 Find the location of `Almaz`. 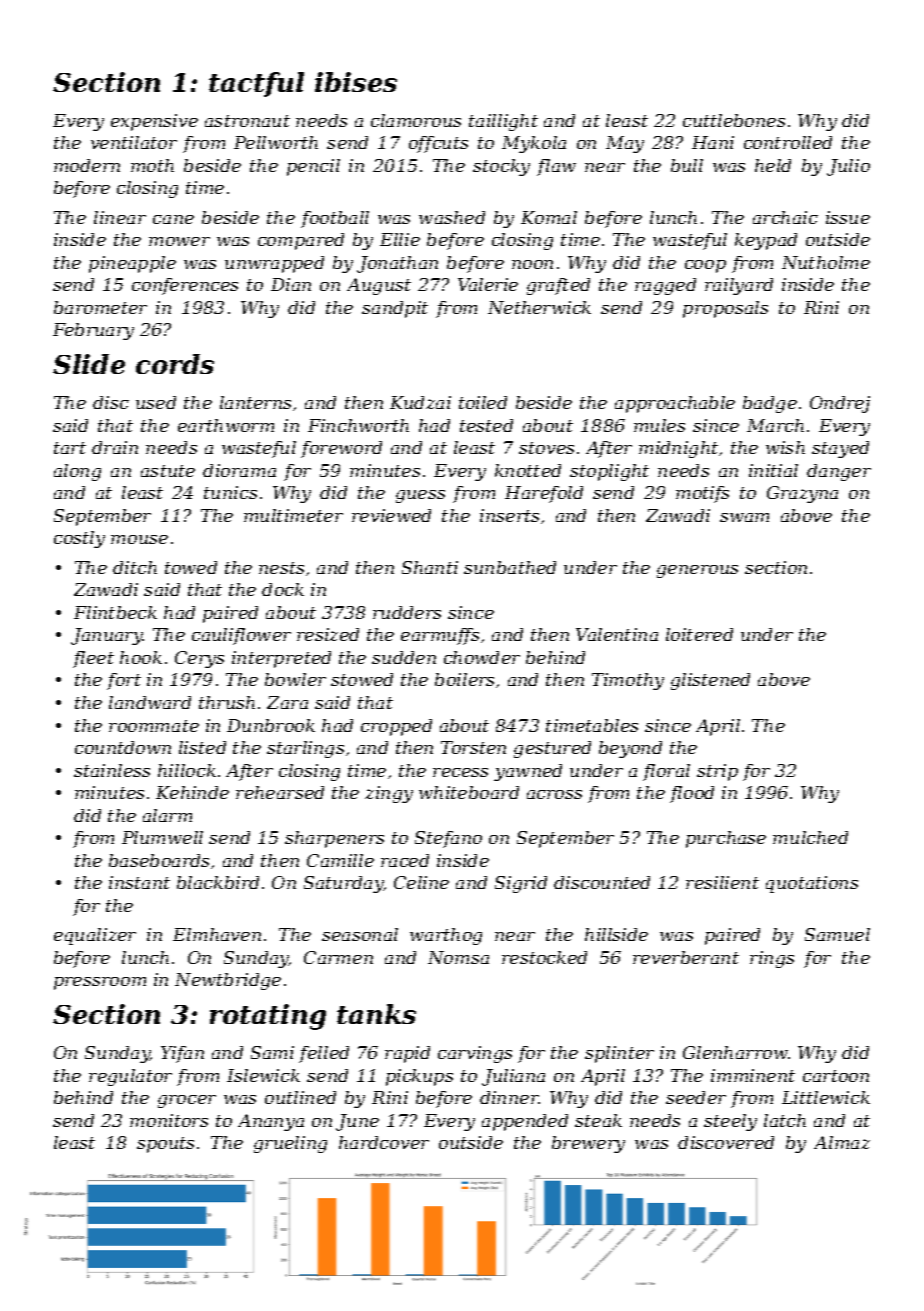

Almaz is located at coordinates (842, 1142).
